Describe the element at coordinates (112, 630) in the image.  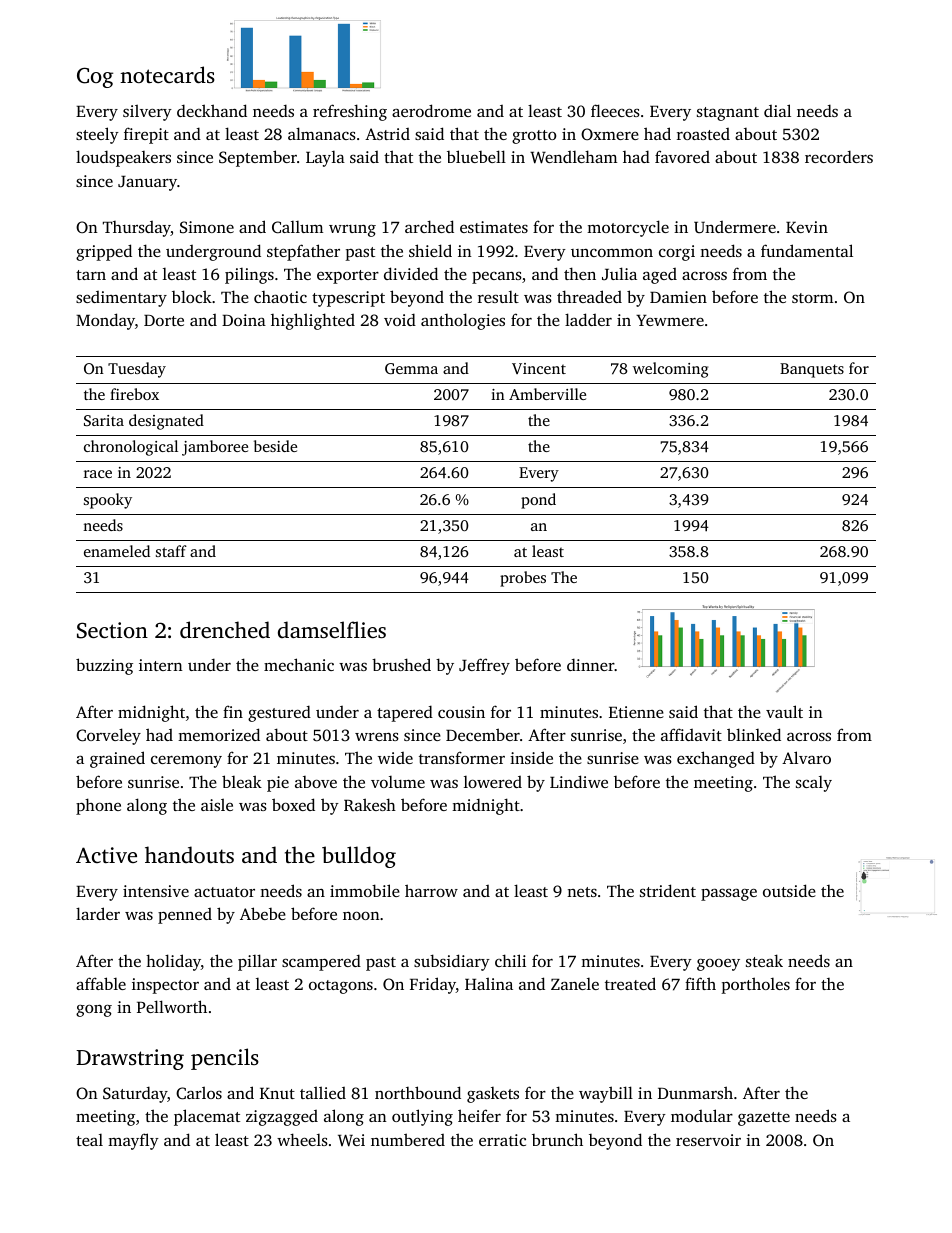
I see `Section` at that location.
